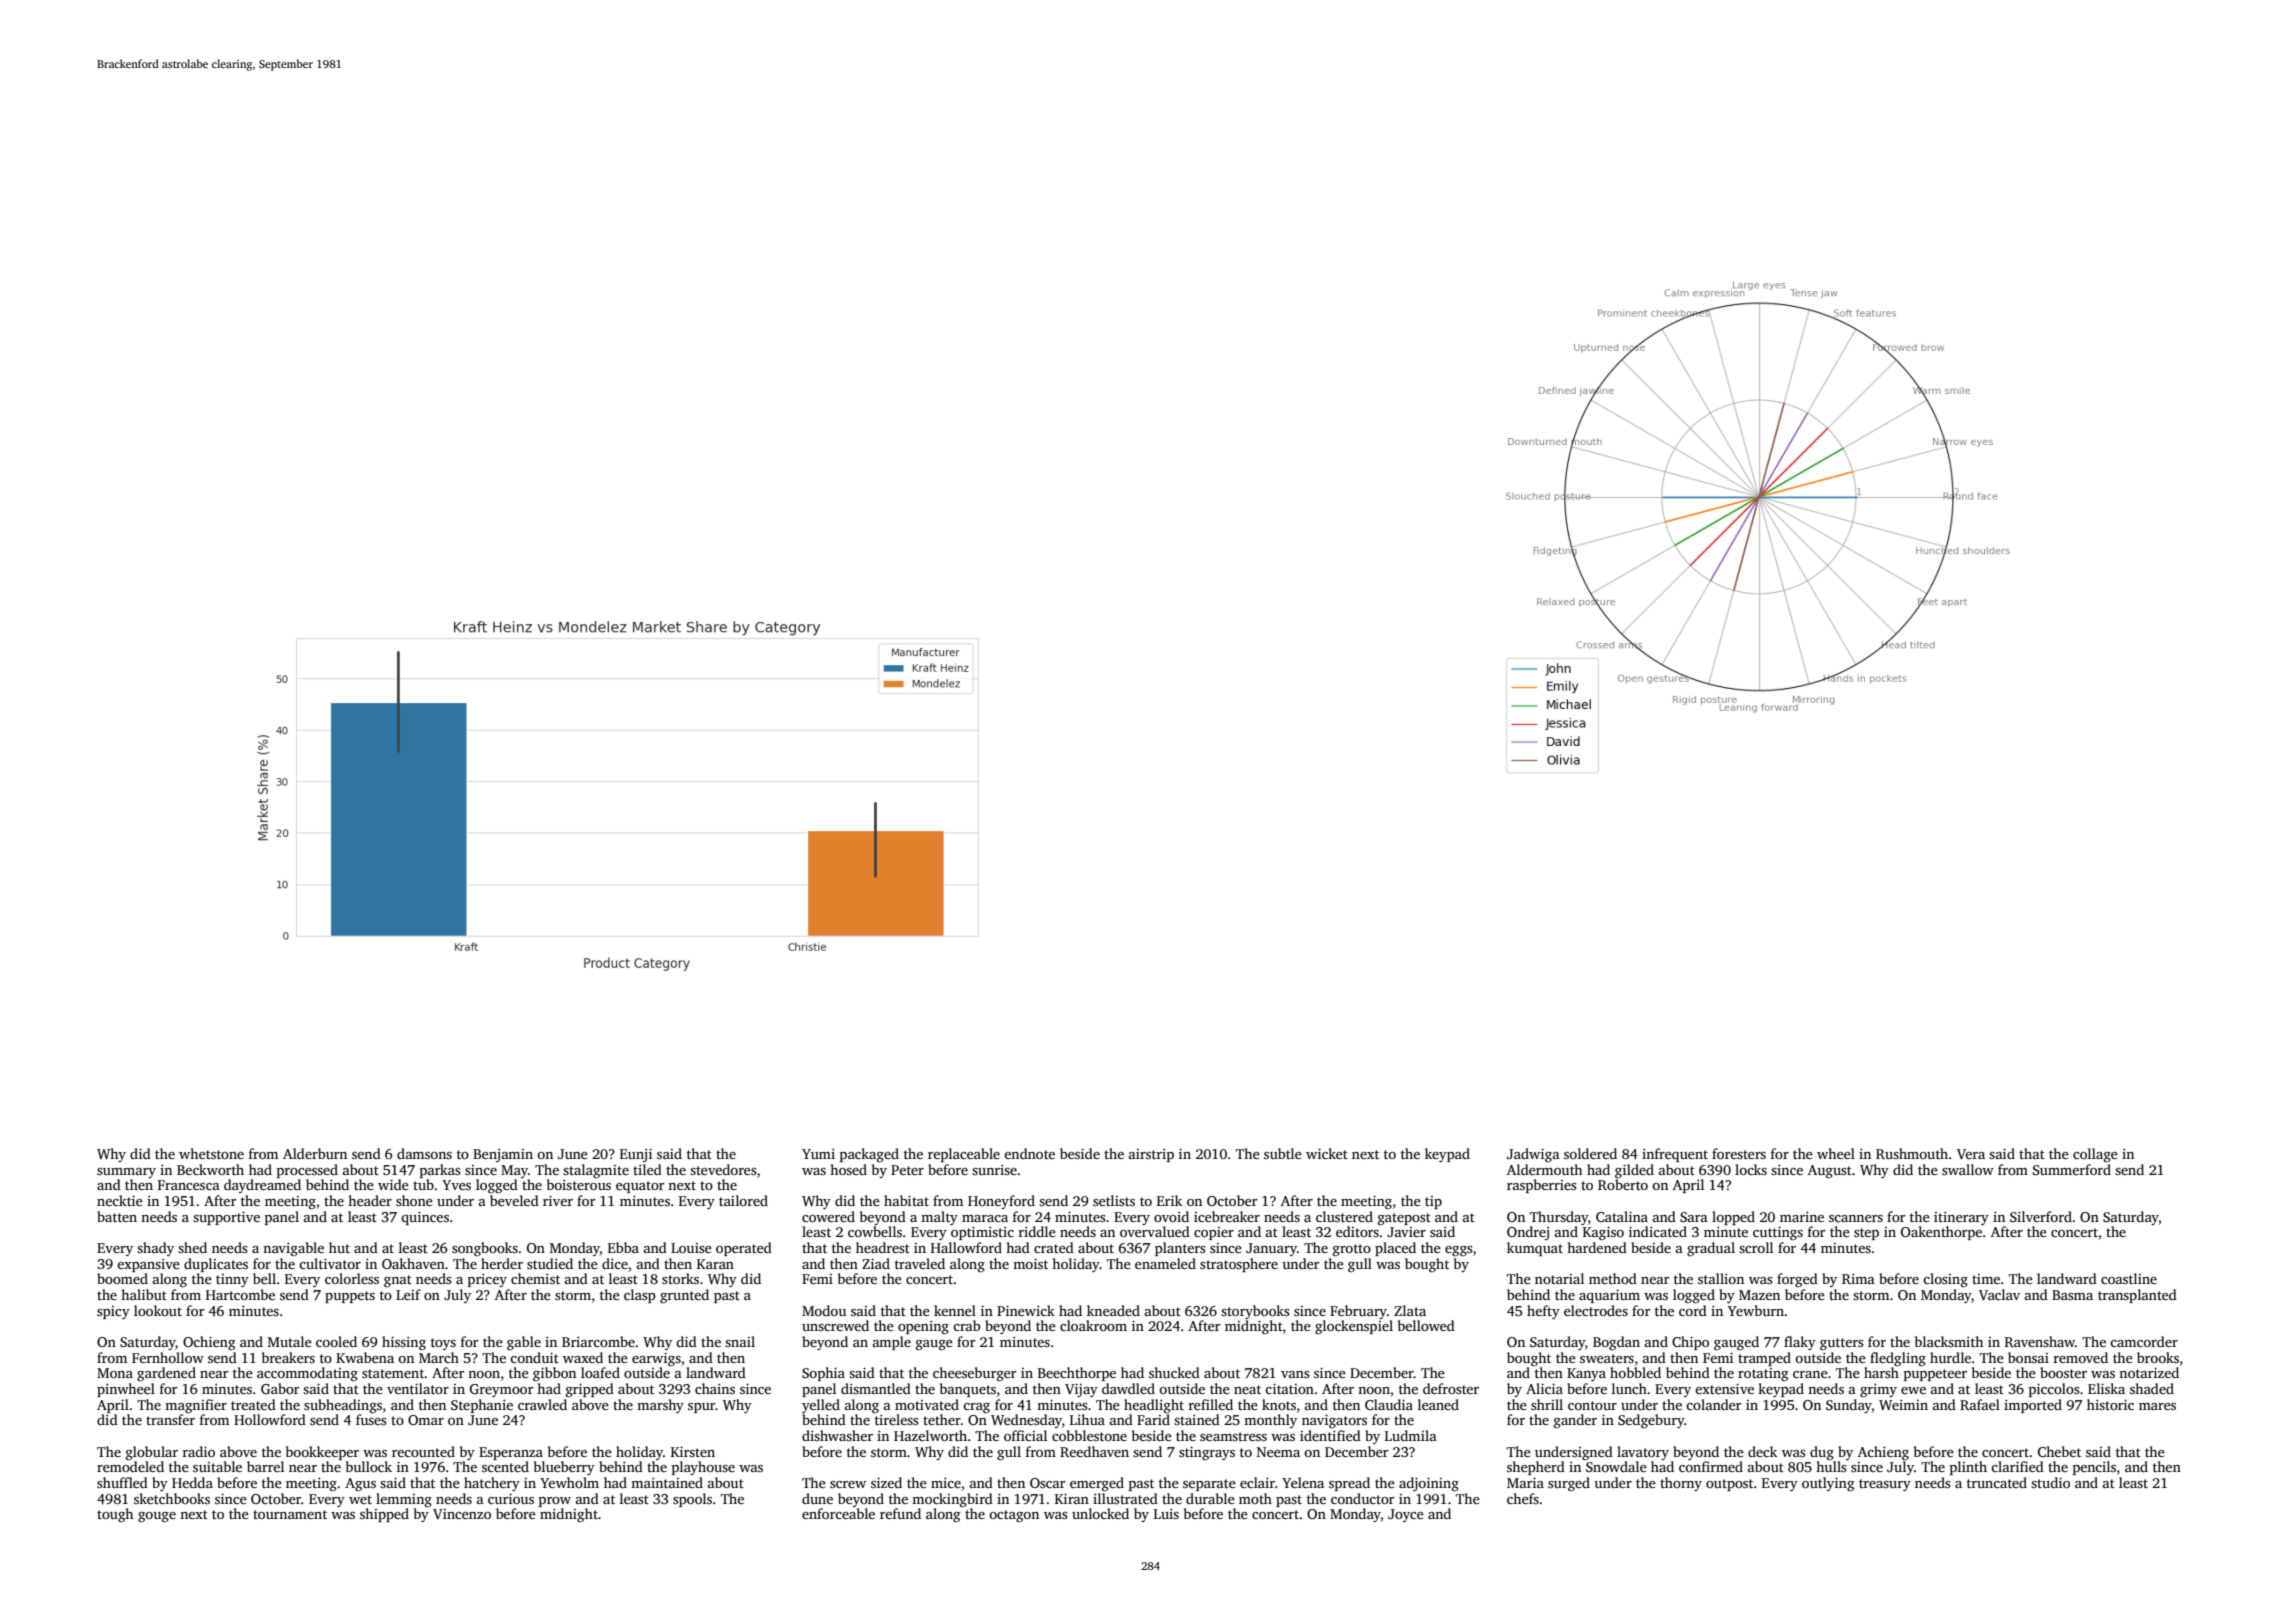 This document has width=2282, height=1614. I want to click on collage, so click(2095, 1155).
